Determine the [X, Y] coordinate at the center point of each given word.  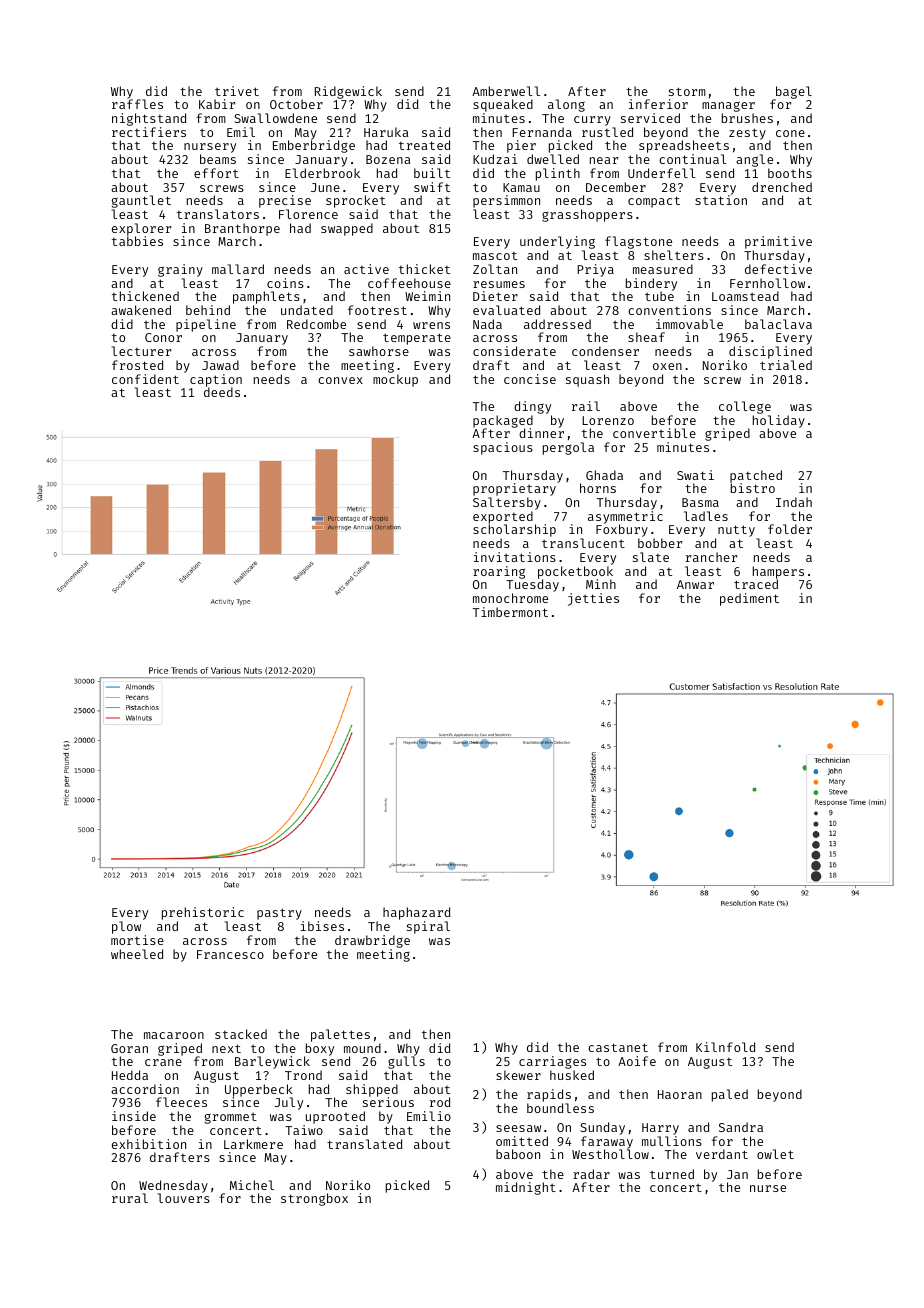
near [604, 160]
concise [530, 379]
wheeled [137, 954]
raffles [137, 104]
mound [362, 1048]
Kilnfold [725, 1047]
